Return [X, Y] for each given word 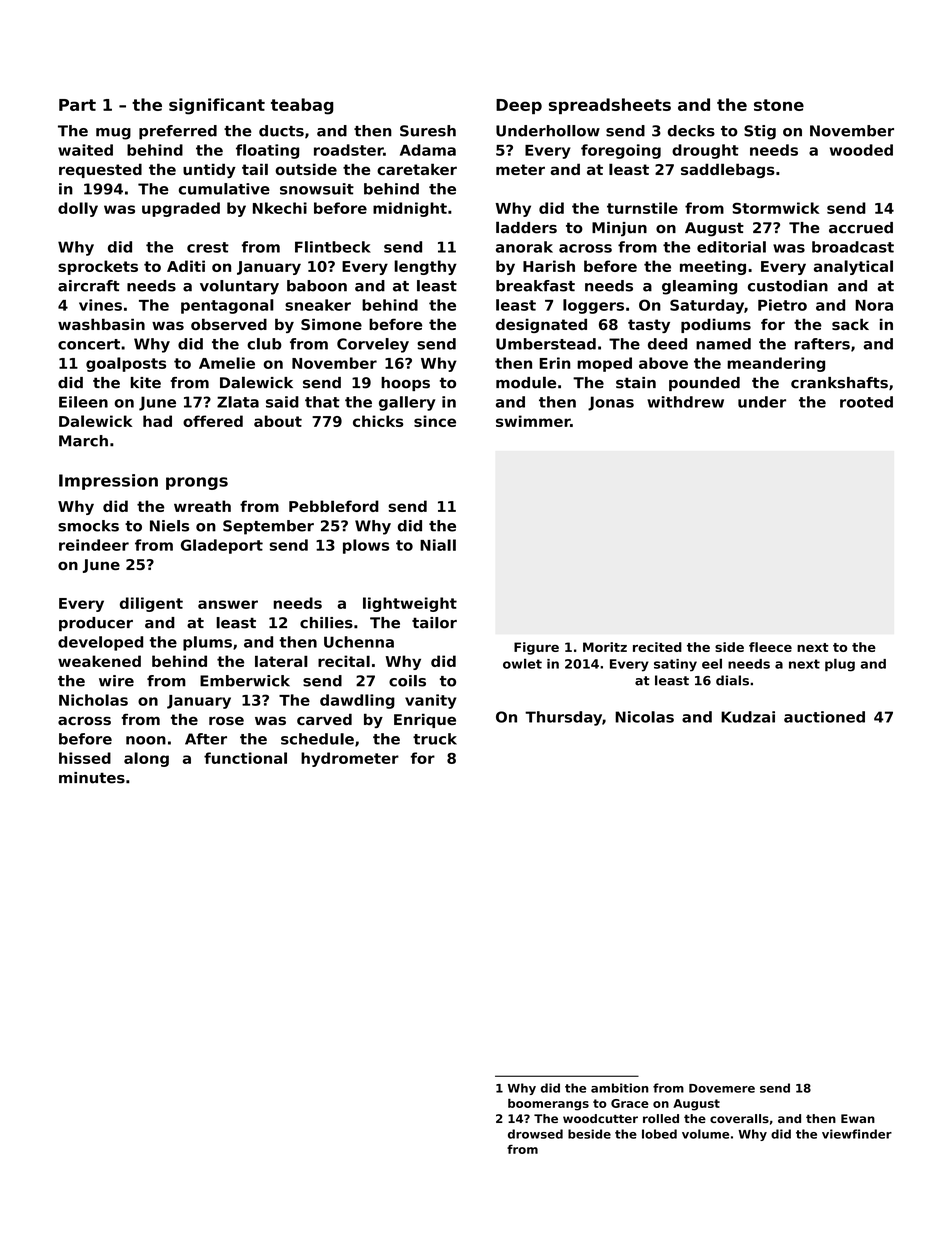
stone [779, 105]
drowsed [535, 1134]
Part [77, 105]
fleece [770, 647]
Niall [438, 545]
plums [207, 643]
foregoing [621, 151]
